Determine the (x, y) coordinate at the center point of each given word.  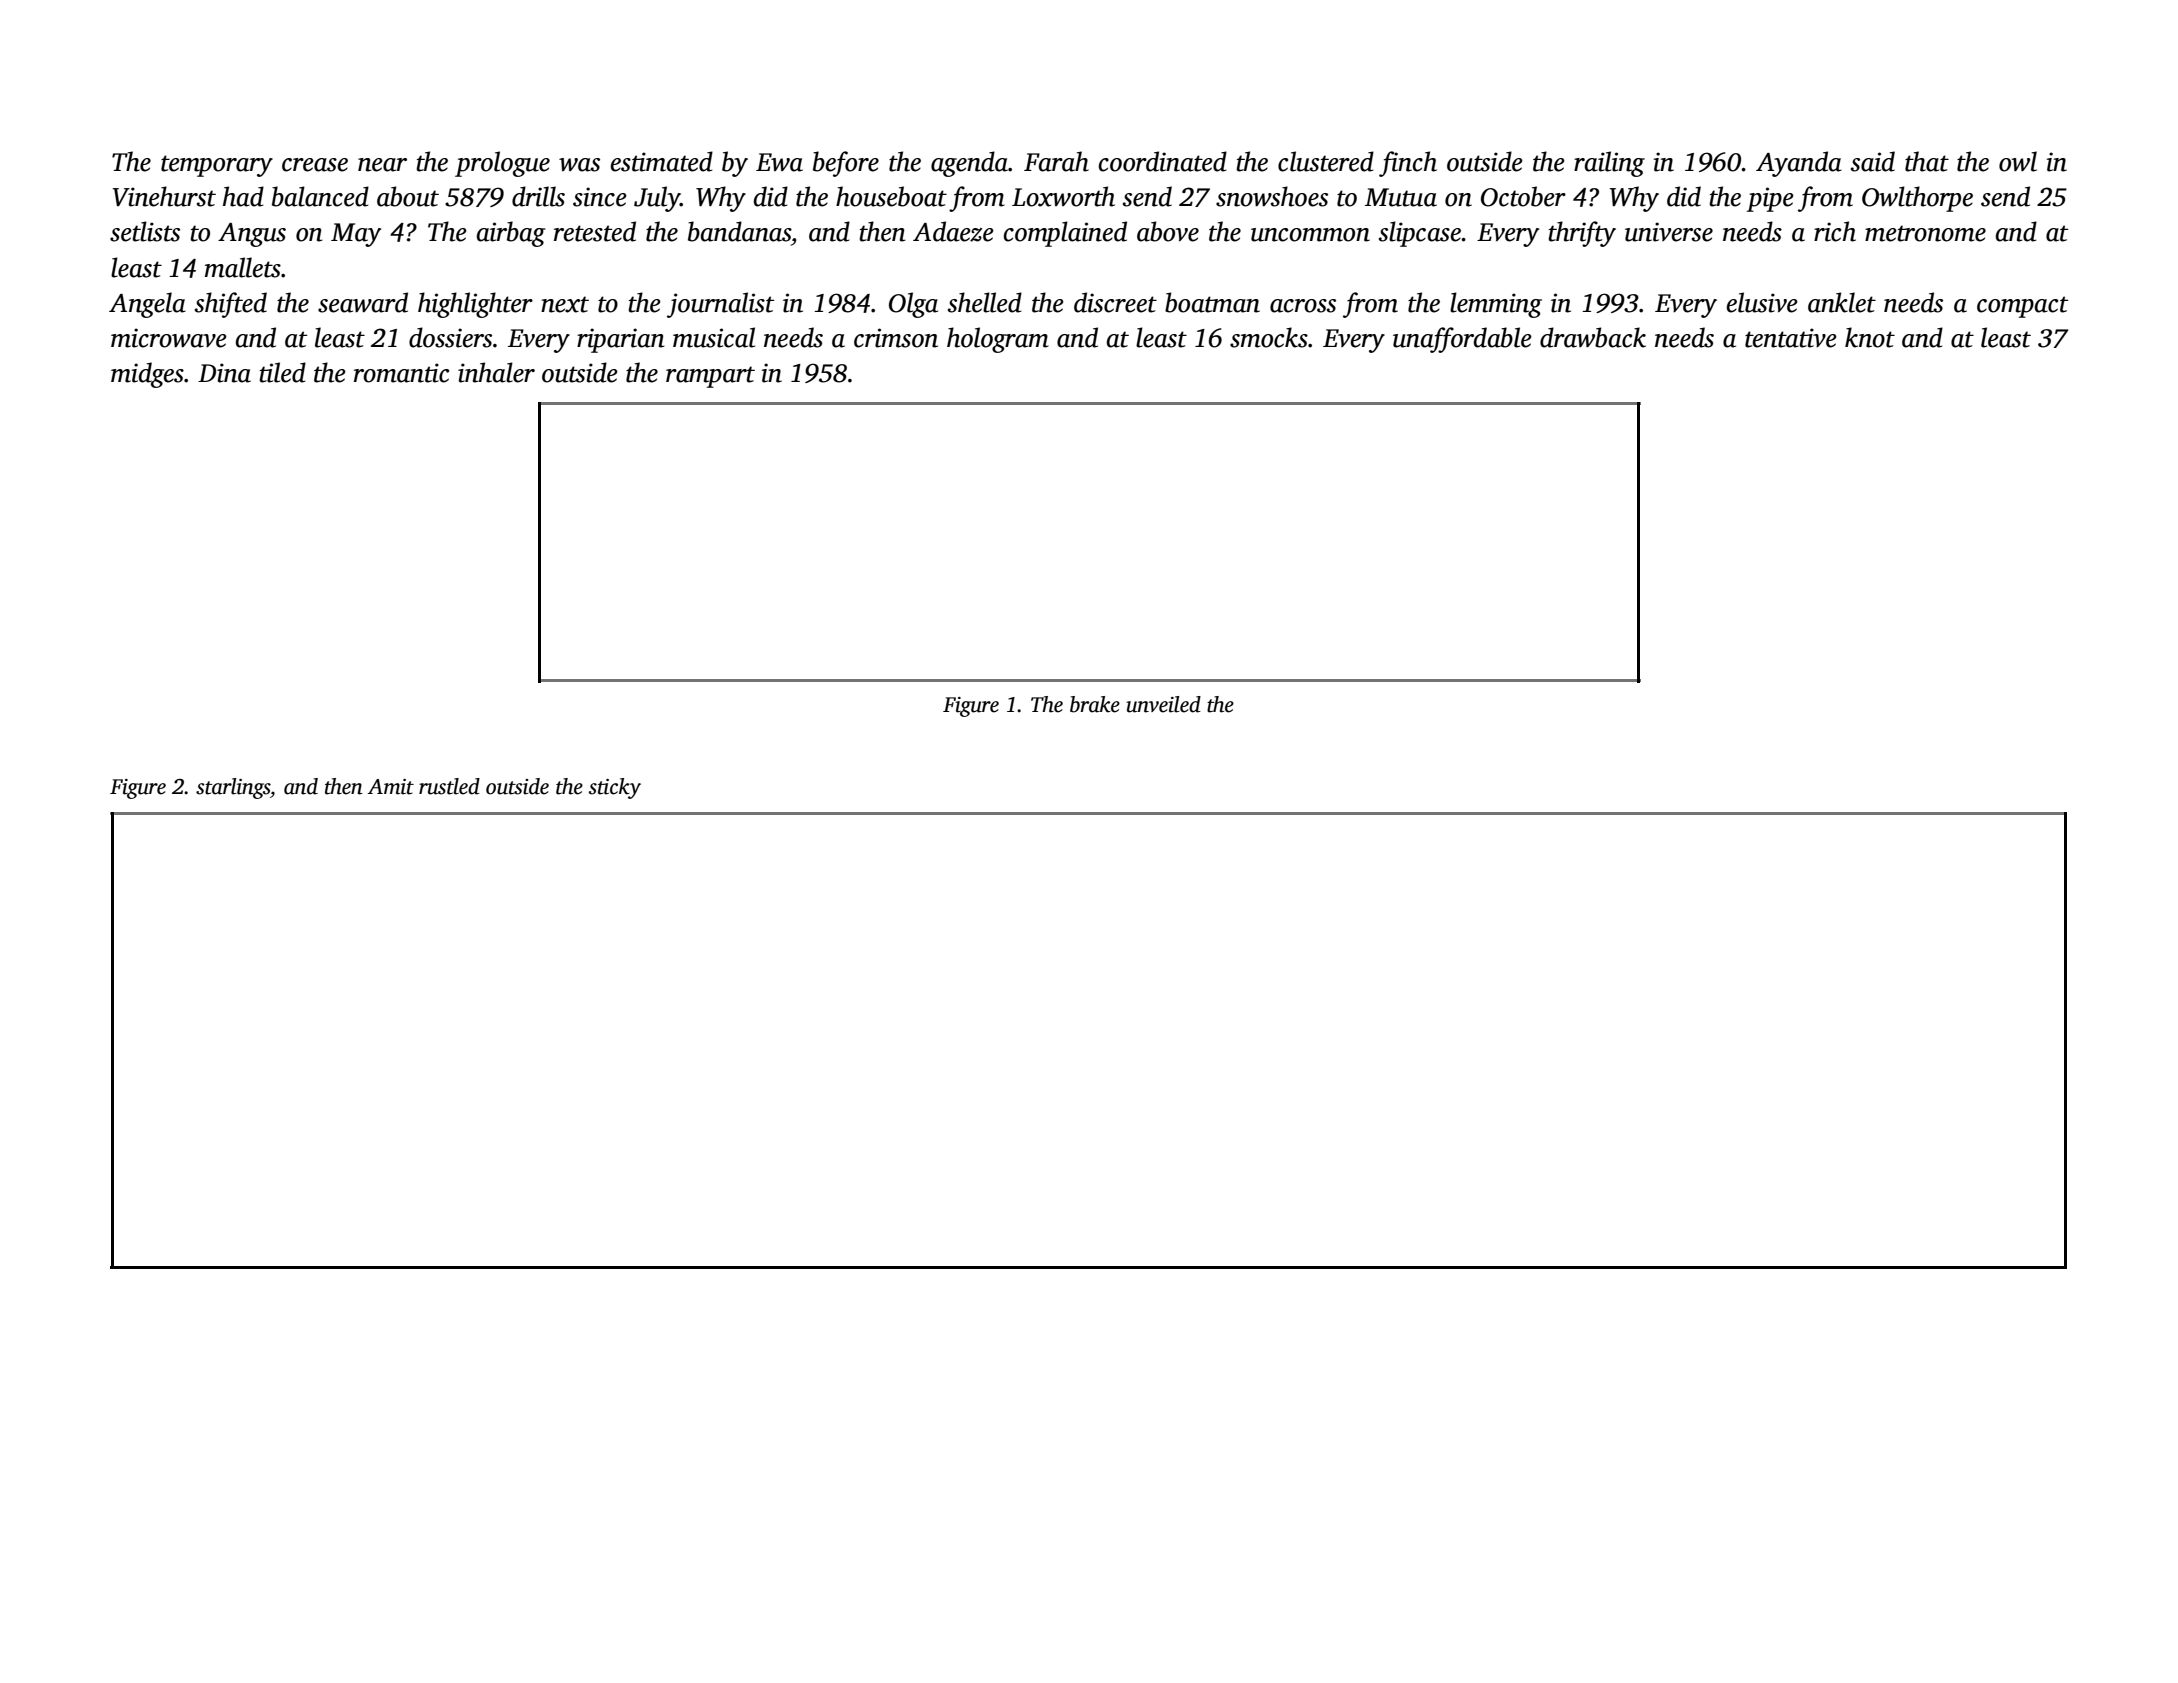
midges (147, 375)
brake (1095, 704)
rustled (449, 786)
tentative (1791, 338)
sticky (615, 788)
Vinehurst (164, 196)
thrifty (1582, 234)
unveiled (1163, 704)
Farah (1056, 161)
